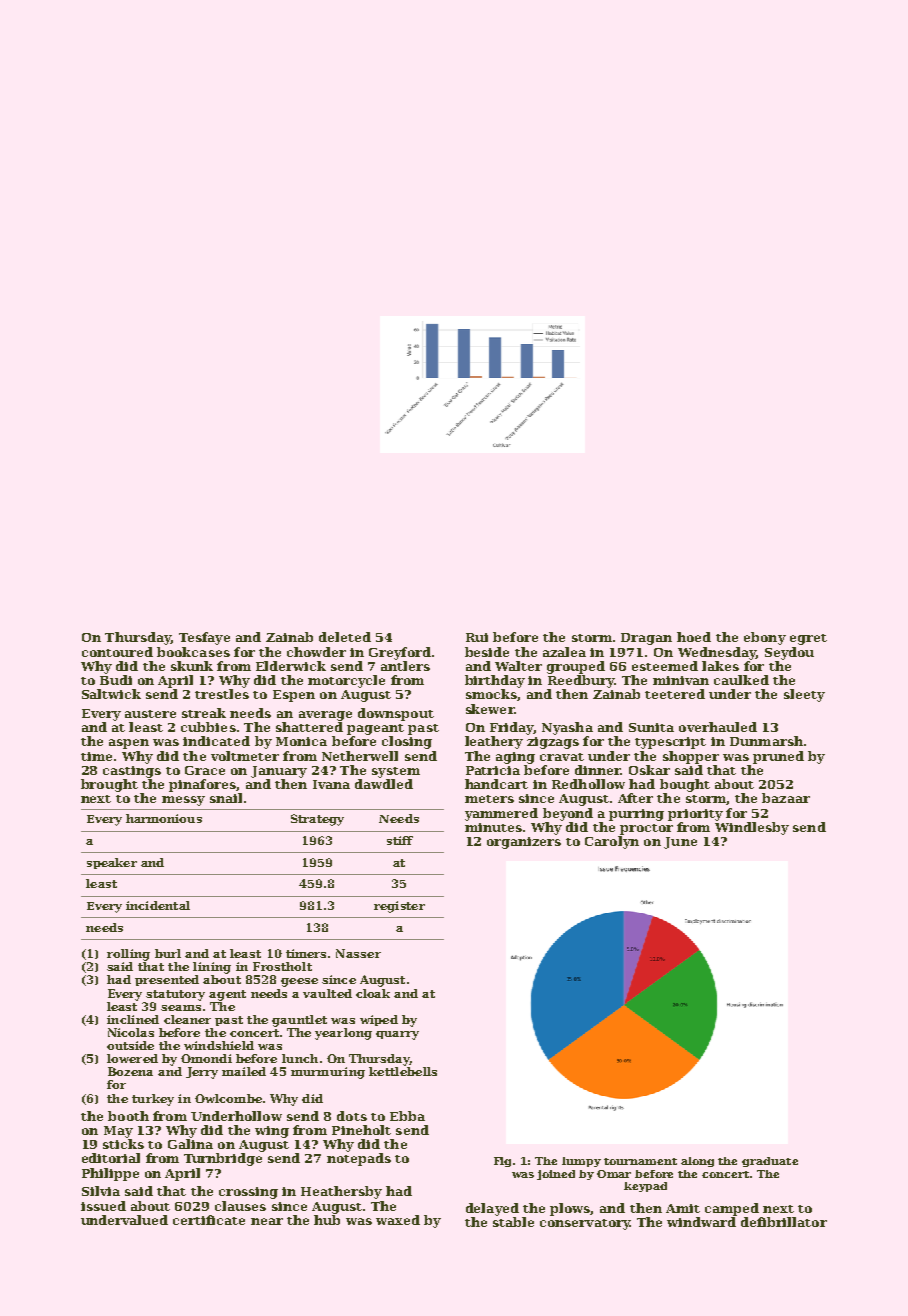 Image resolution: width=908 pixels, height=1316 pixels. I want to click on Tesfaye, so click(204, 638).
